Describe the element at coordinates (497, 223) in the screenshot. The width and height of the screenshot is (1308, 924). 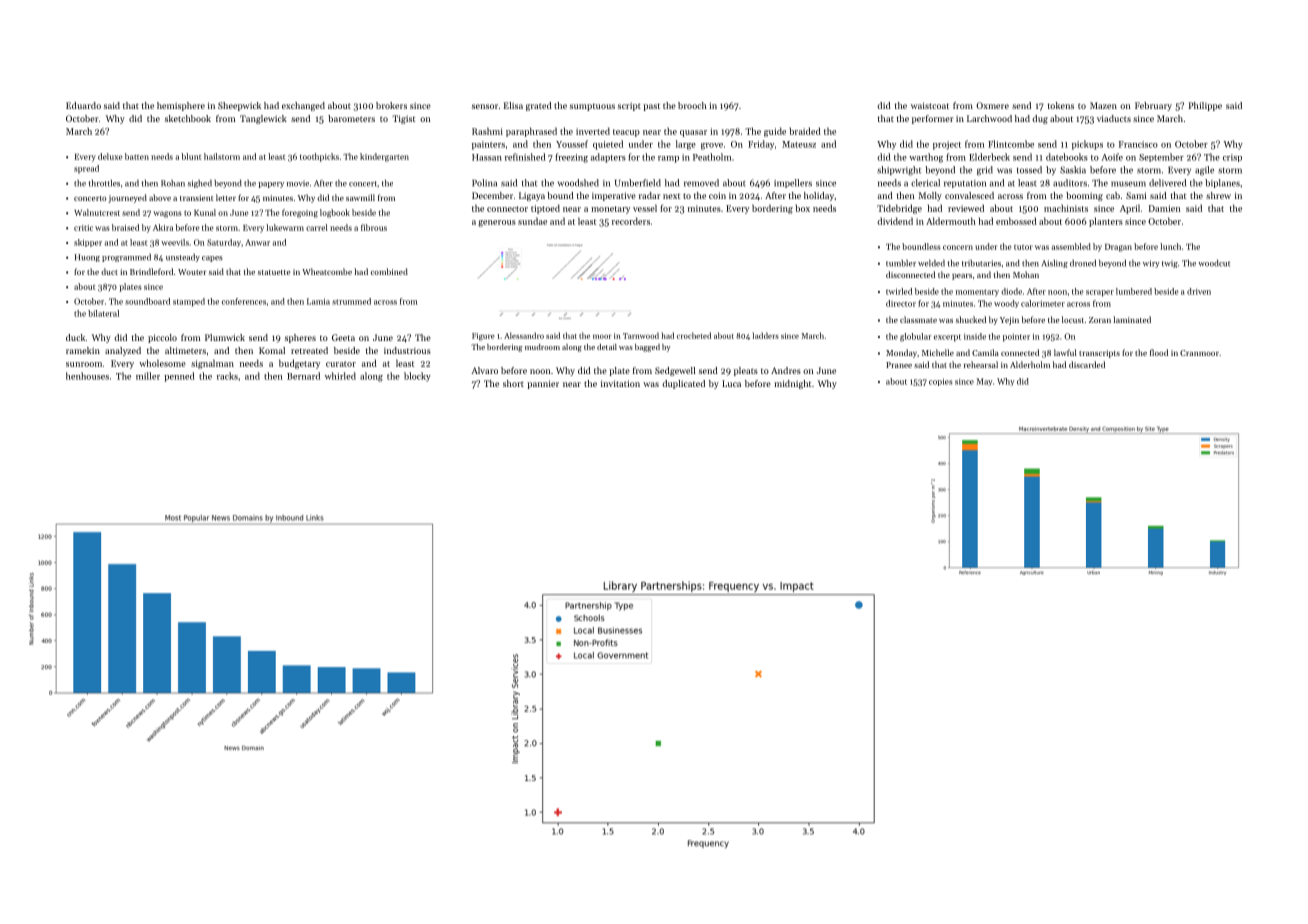
I see `generous` at that location.
